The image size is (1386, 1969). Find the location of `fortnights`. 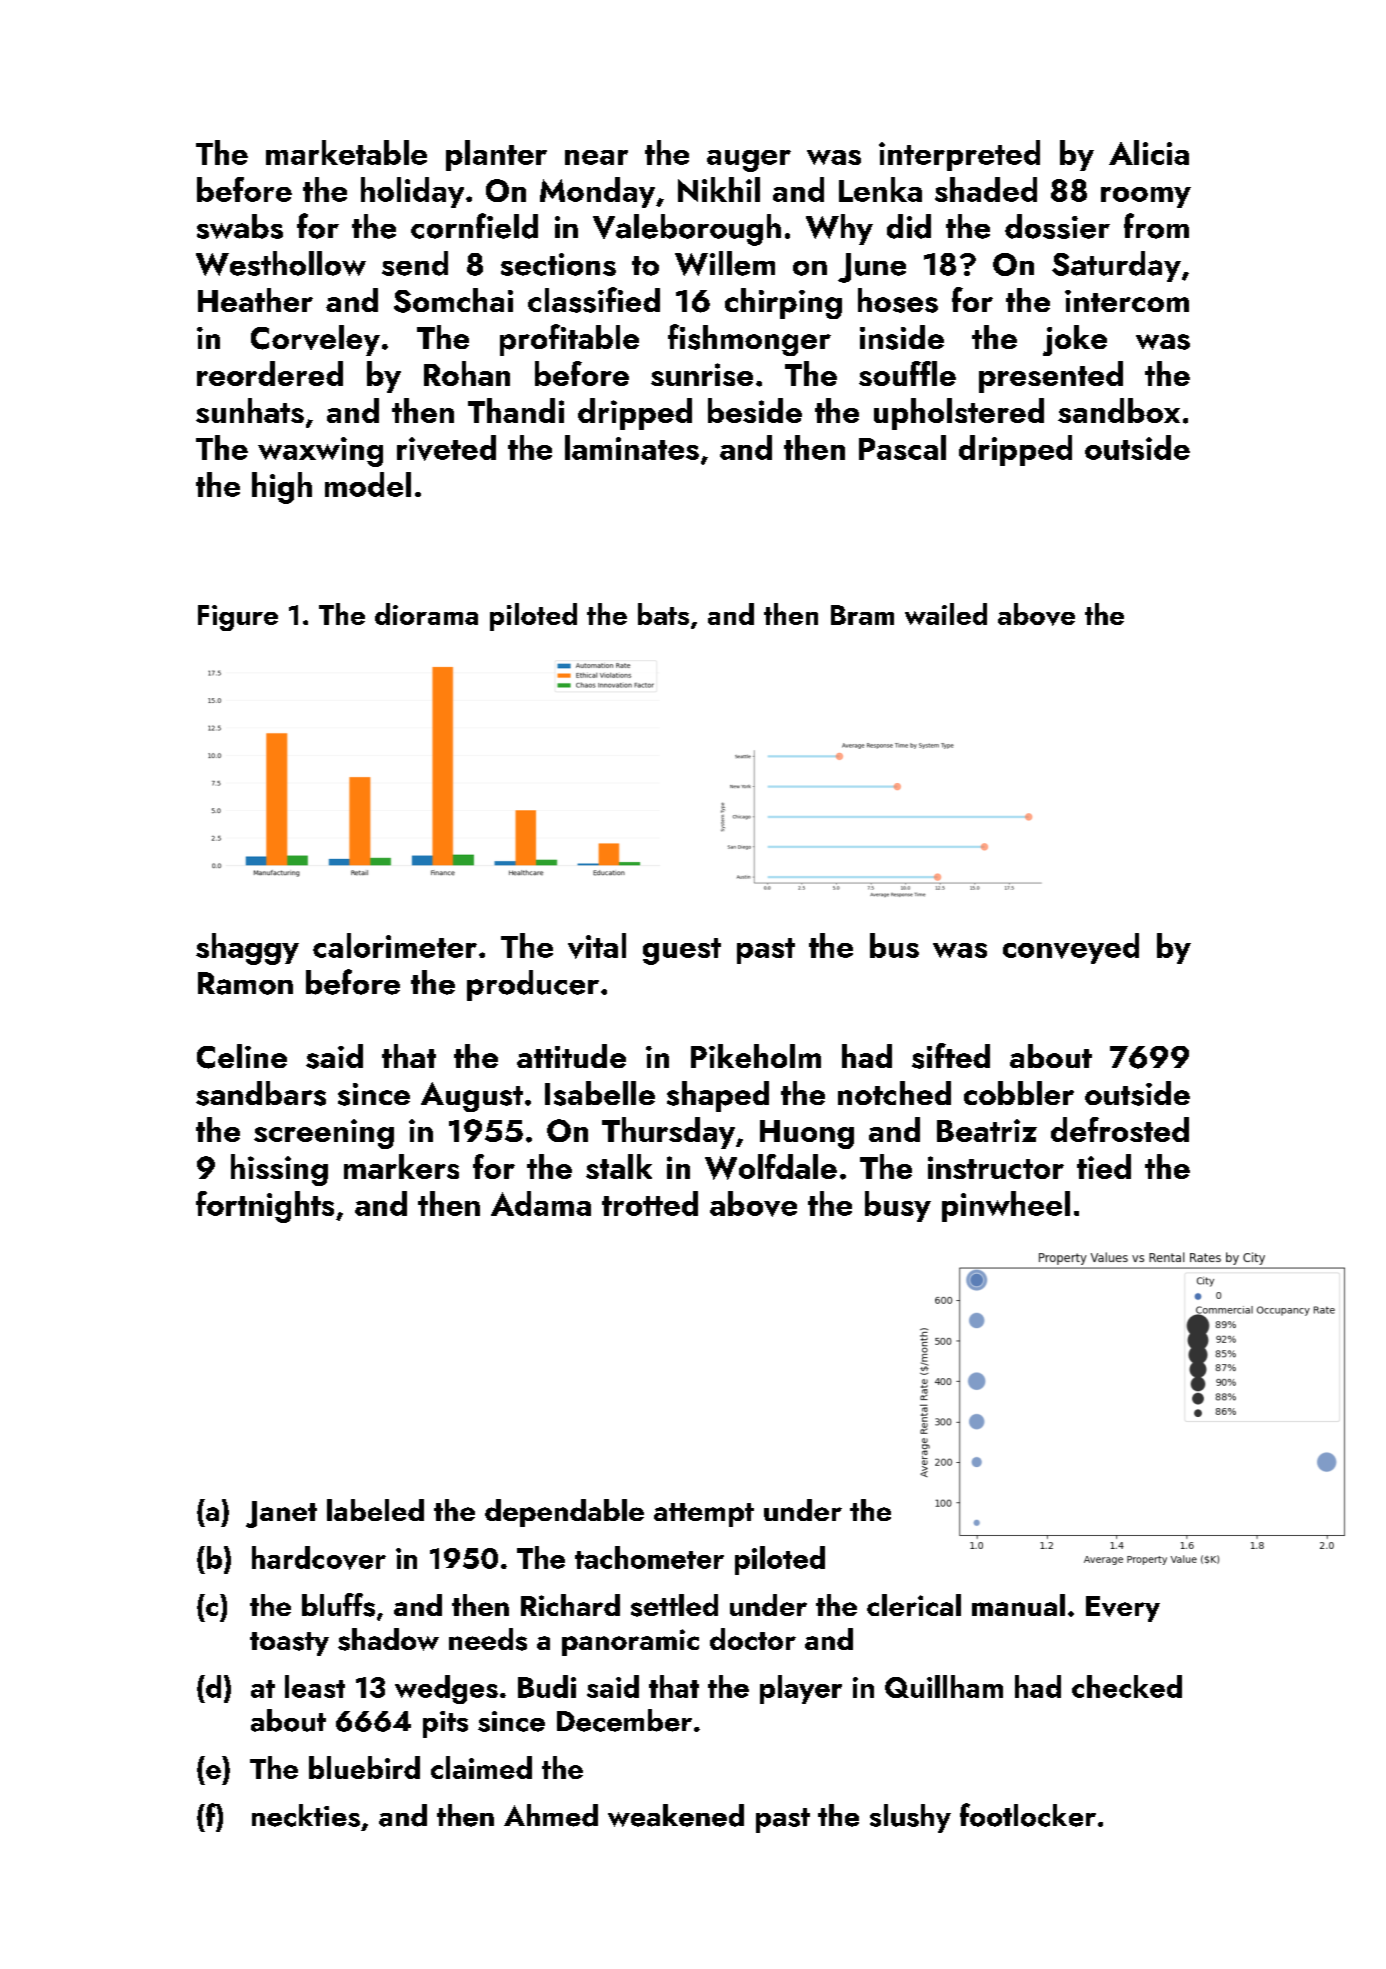

fortnights is located at coordinates (265, 1207).
